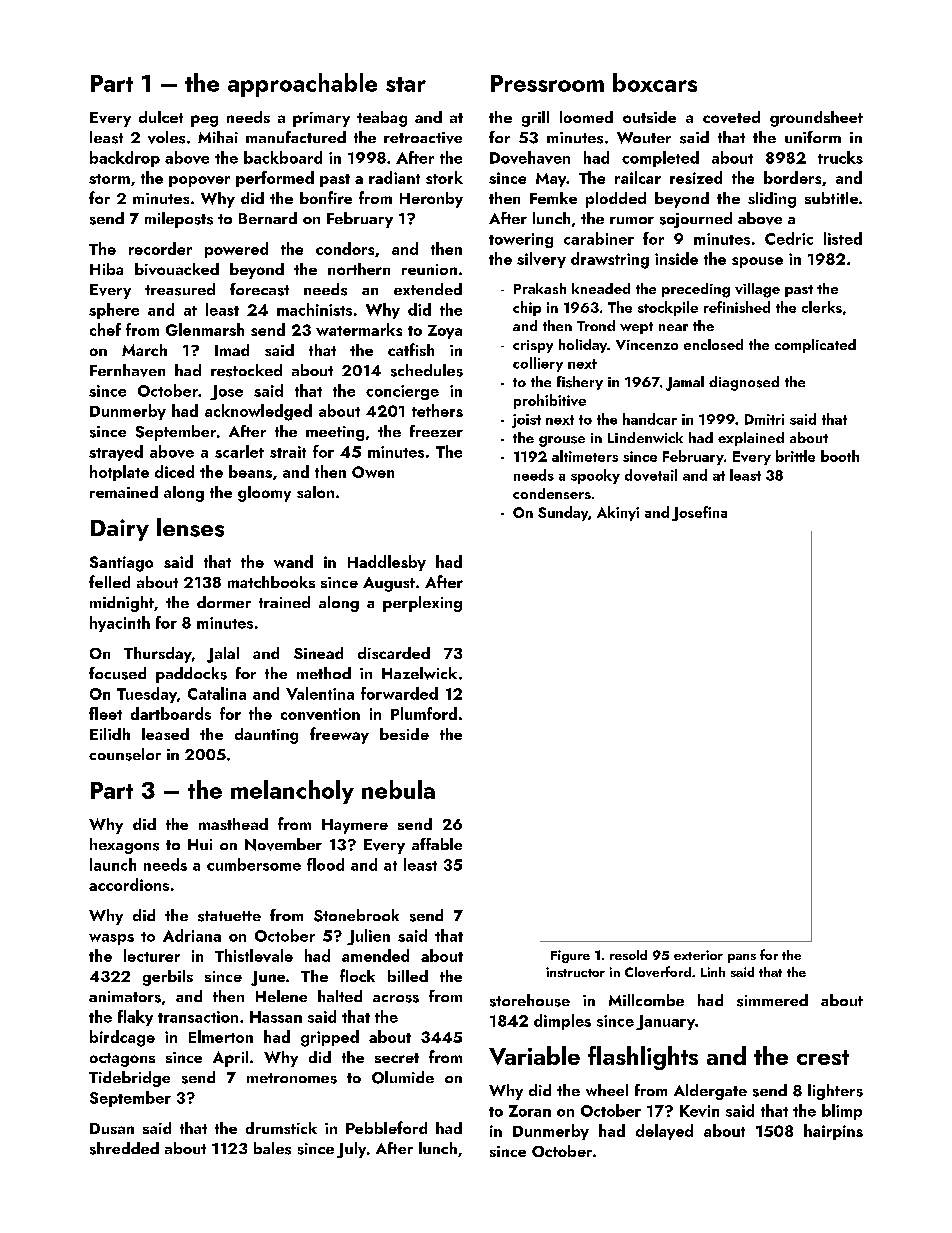 Image resolution: width=952 pixels, height=1233 pixels. What do you see at coordinates (744, 383) in the screenshot?
I see `diagnosed` at bounding box center [744, 383].
